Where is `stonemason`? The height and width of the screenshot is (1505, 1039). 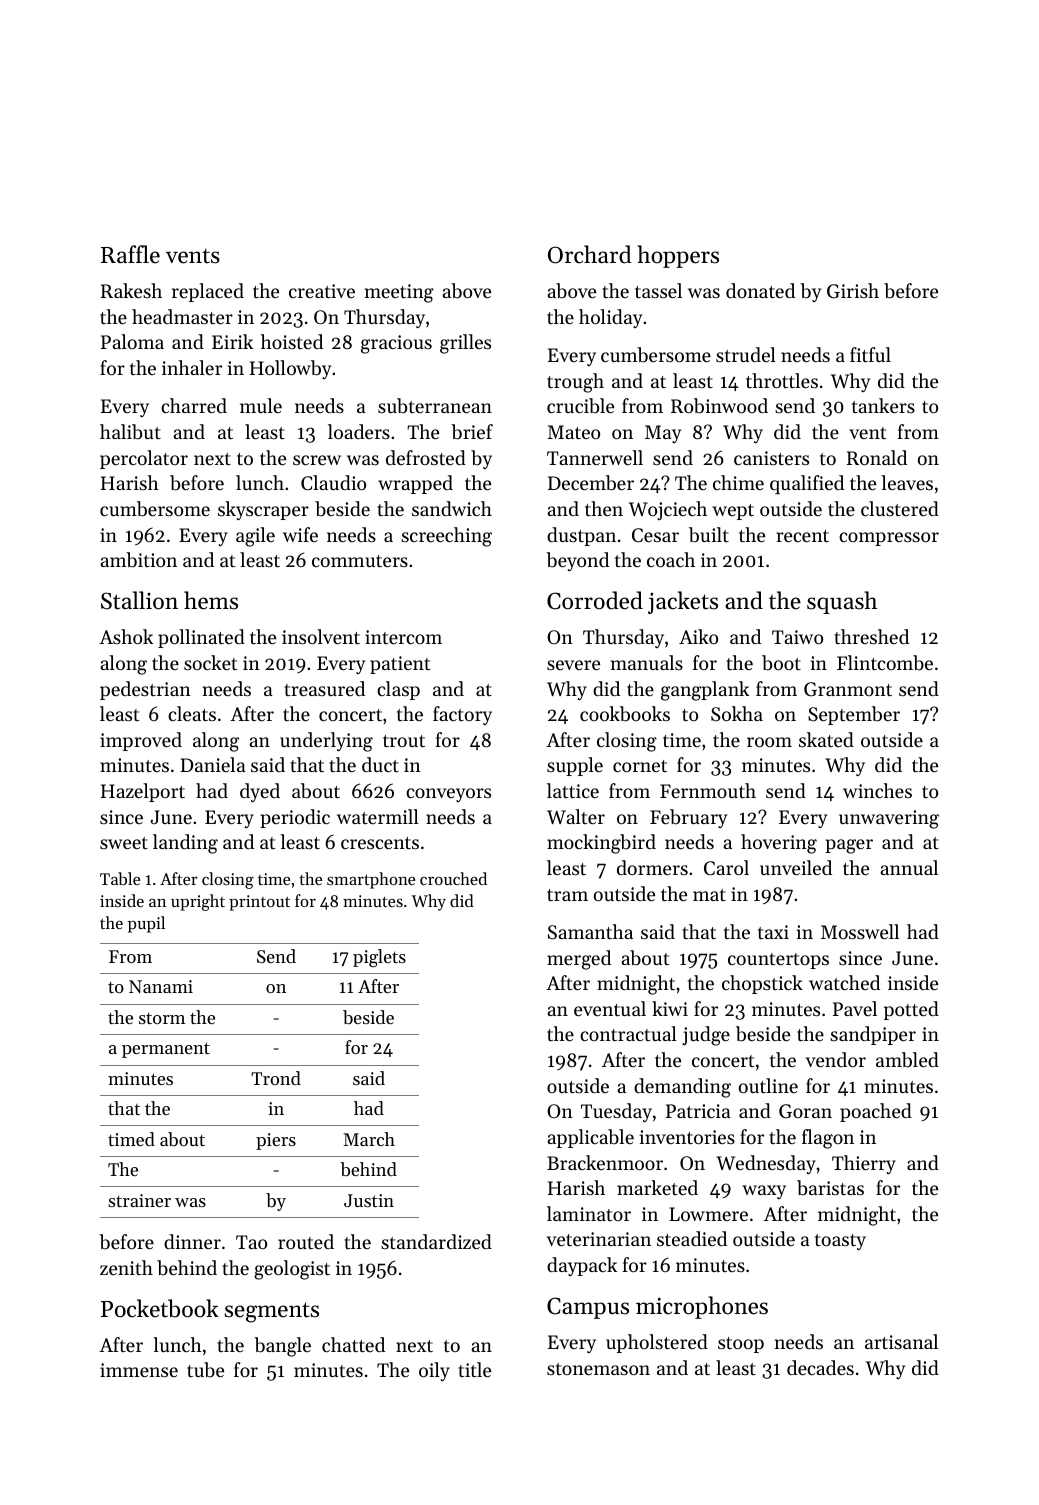 stonemason is located at coordinates (598, 1369).
